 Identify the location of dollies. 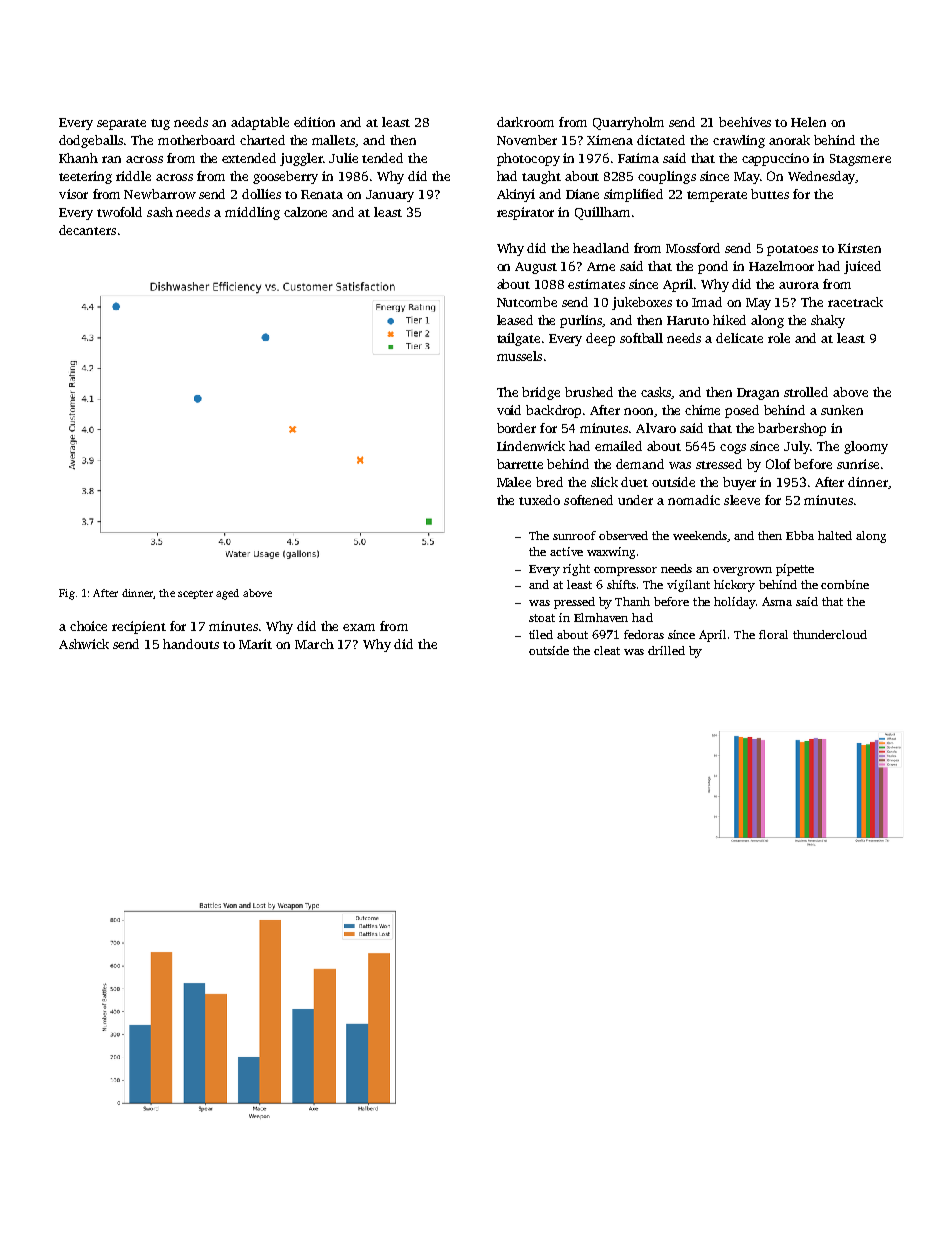
(261, 194).
